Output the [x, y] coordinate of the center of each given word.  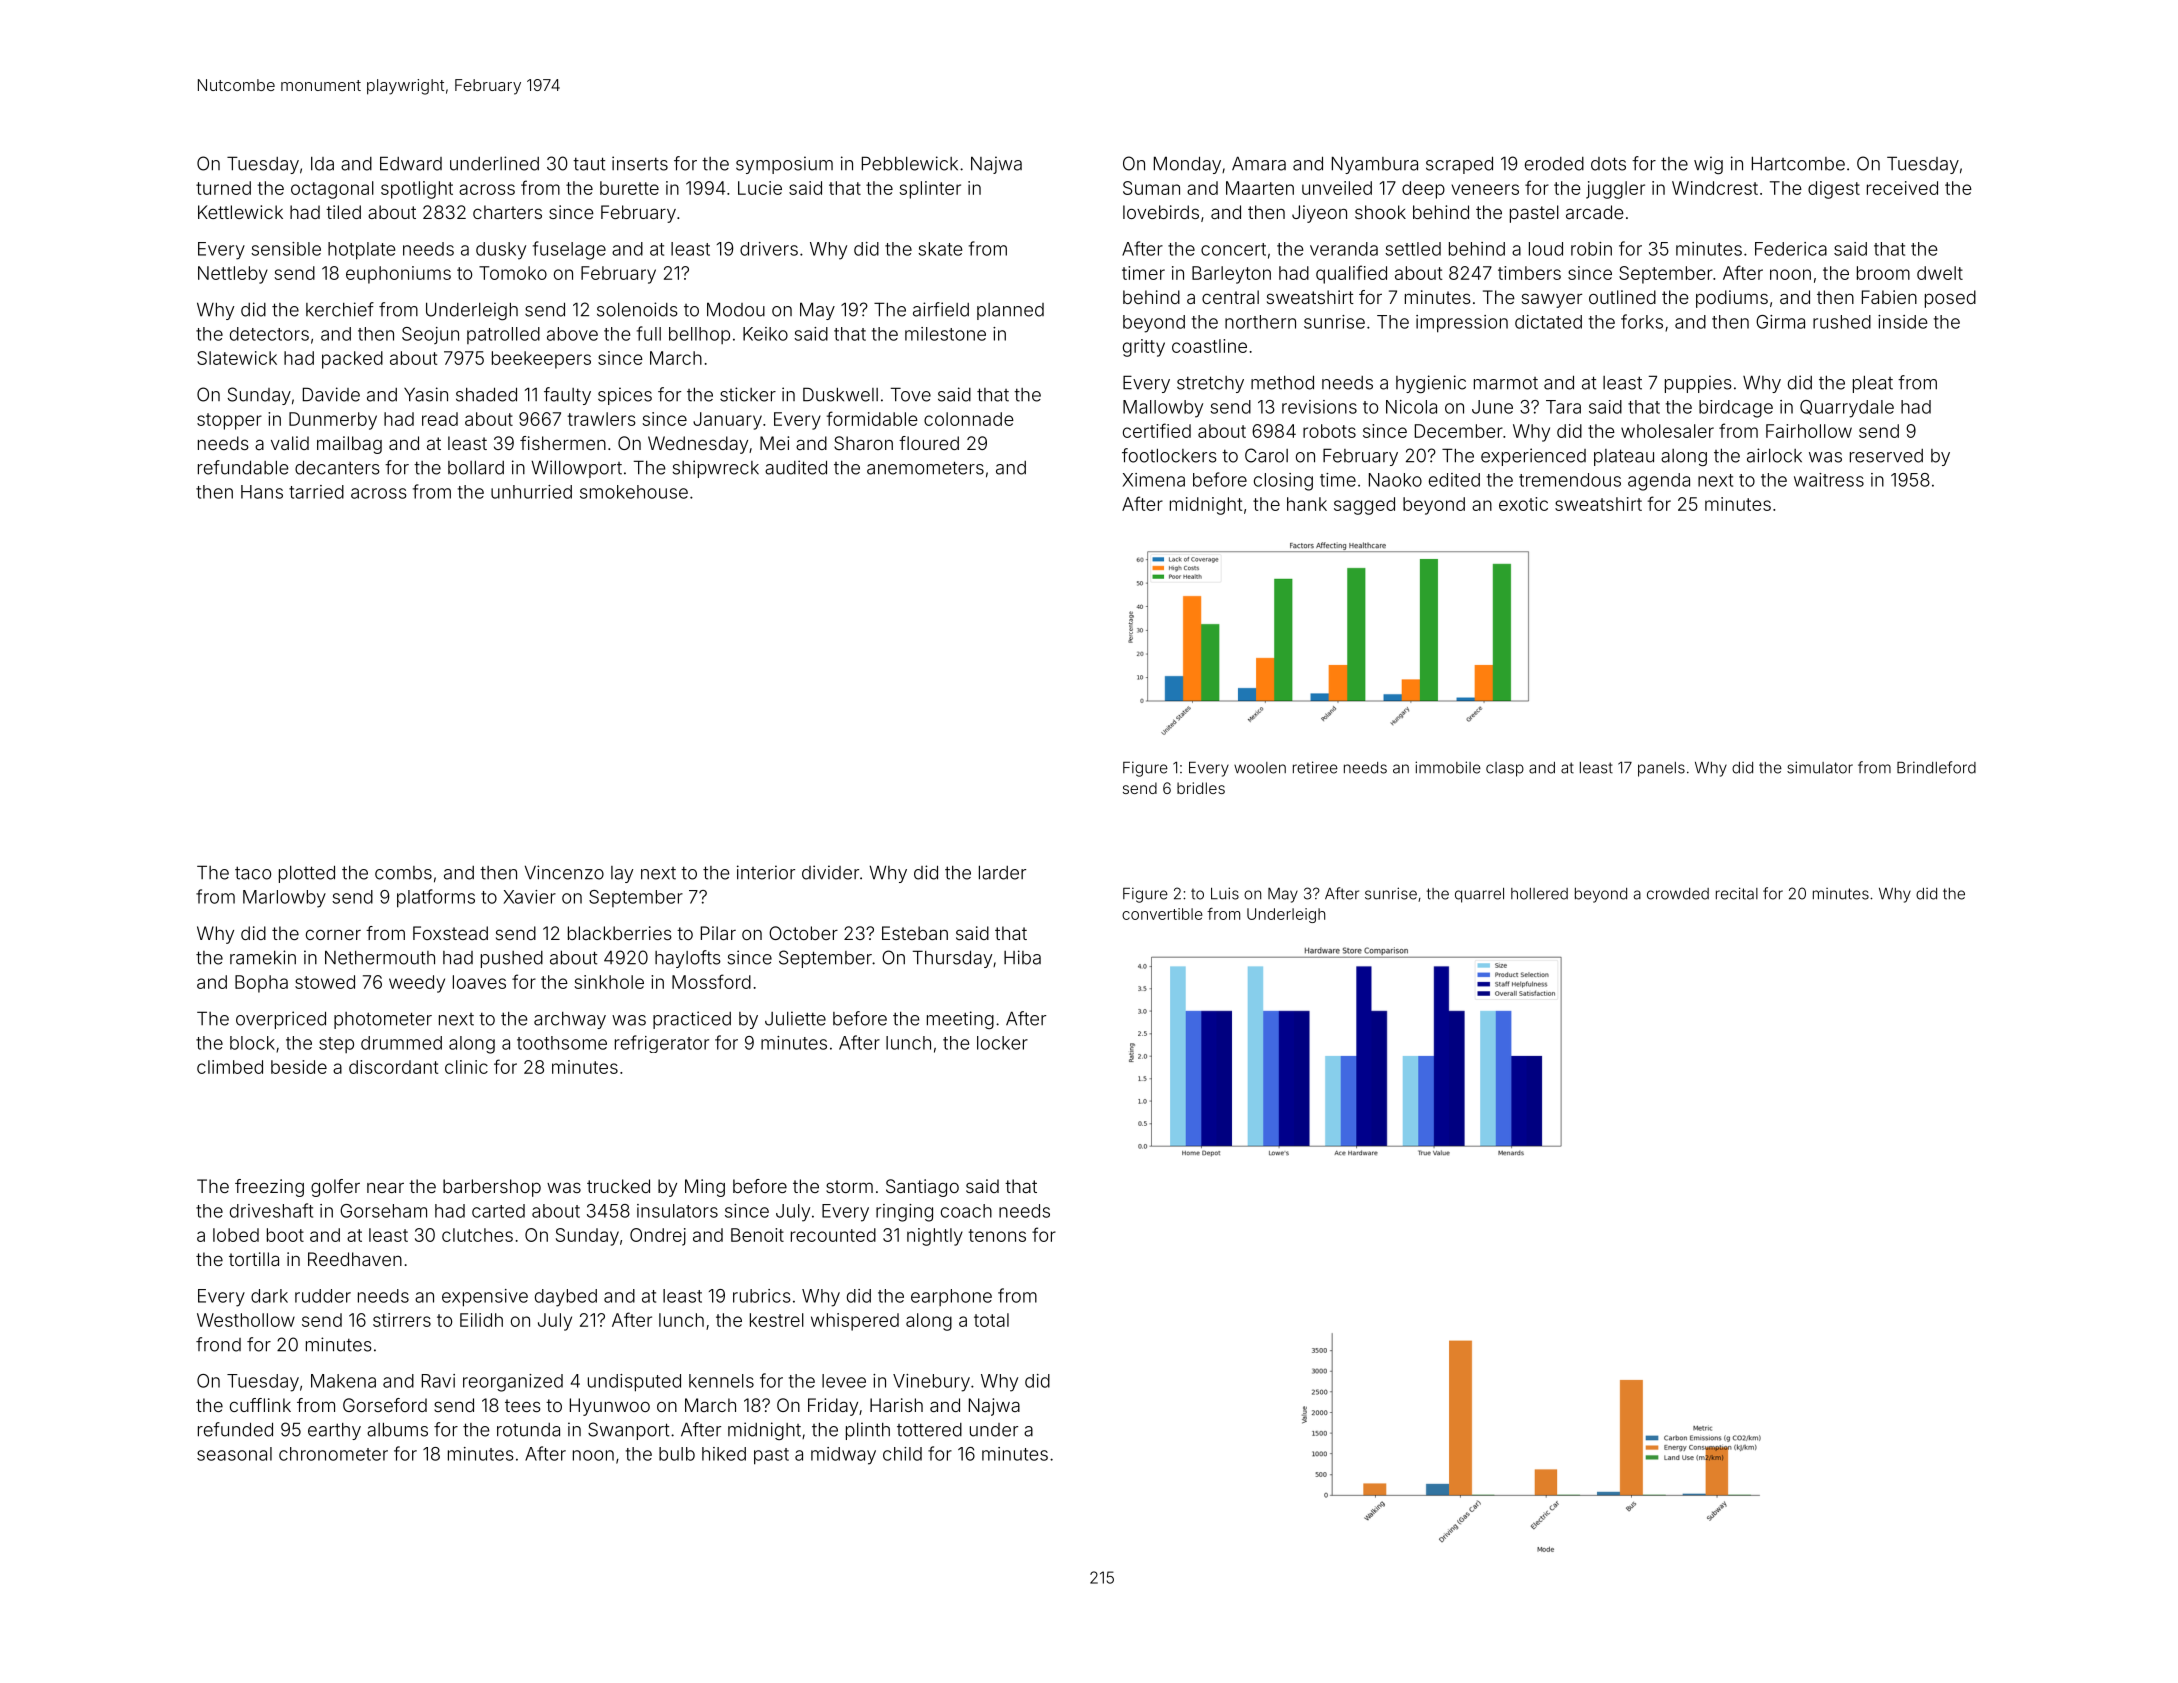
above [572, 334]
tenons [997, 1235]
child [902, 1454]
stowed [325, 982]
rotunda [528, 1430]
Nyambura [1375, 165]
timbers [1529, 273]
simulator [1820, 767]
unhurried [531, 492]
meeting [960, 1020]
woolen [1260, 768]
